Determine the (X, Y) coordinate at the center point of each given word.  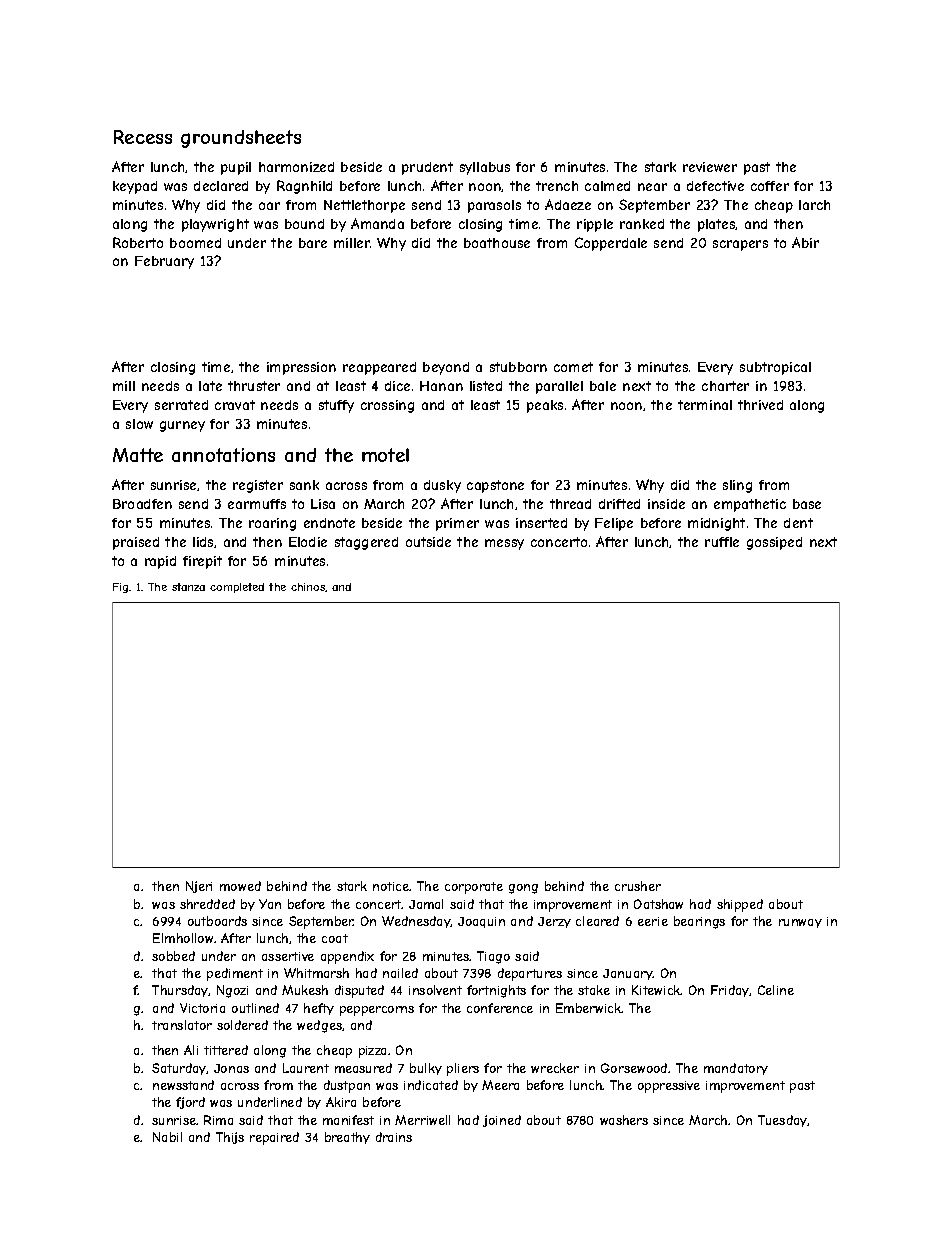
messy (504, 544)
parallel (559, 387)
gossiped (774, 543)
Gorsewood (634, 1068)
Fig (120, 588)
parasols (494, 206)
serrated (181, 405)
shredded (207, 904)
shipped (740, 905)
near (652, 187)
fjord (190, 1103)
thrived (760, 405)
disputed (359, 991)
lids (204, 542)
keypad (135, 187)
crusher (638, 886)
